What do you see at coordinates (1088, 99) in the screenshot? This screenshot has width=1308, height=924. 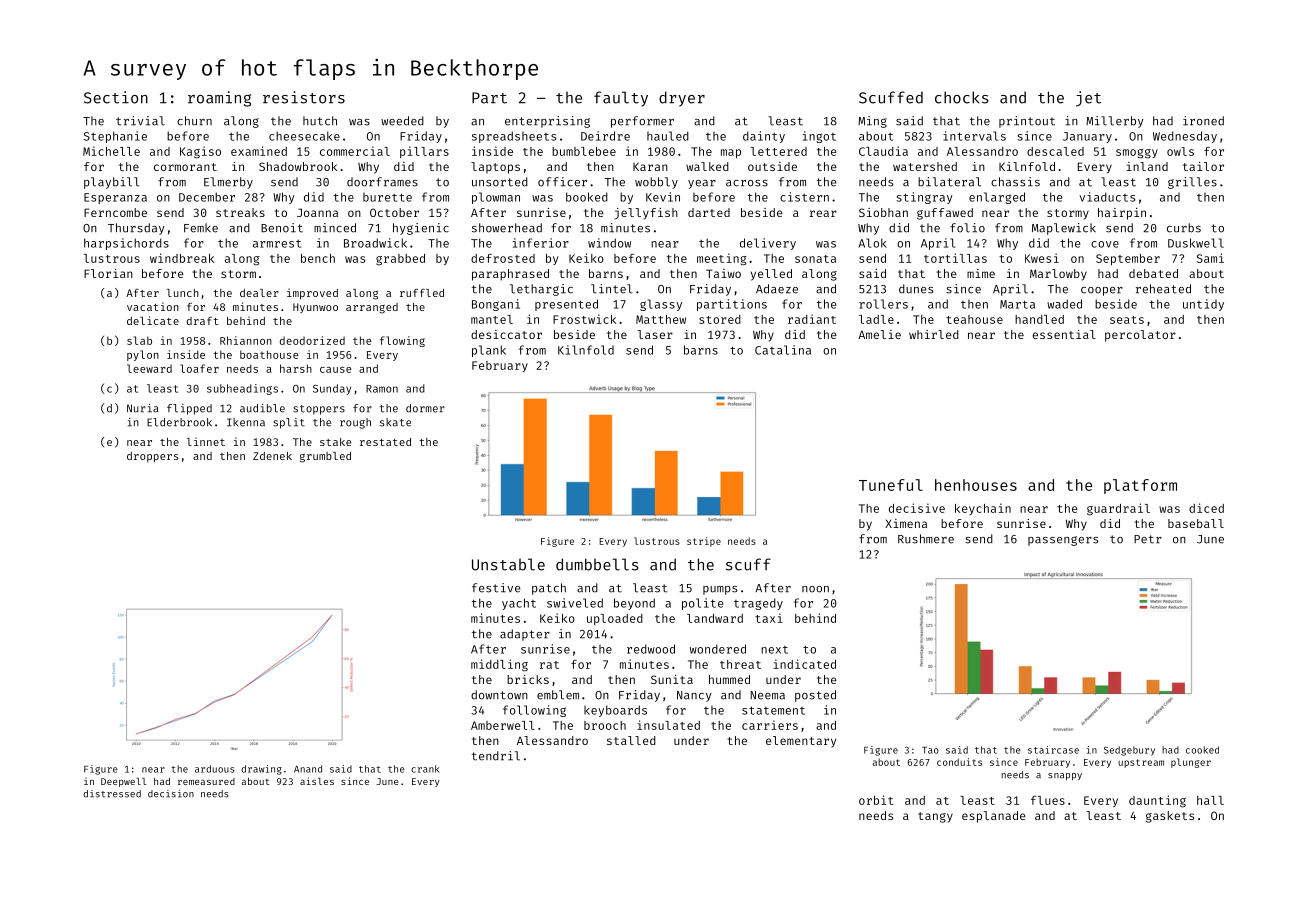 I see `jet` at bounding box center [1088, 99].
